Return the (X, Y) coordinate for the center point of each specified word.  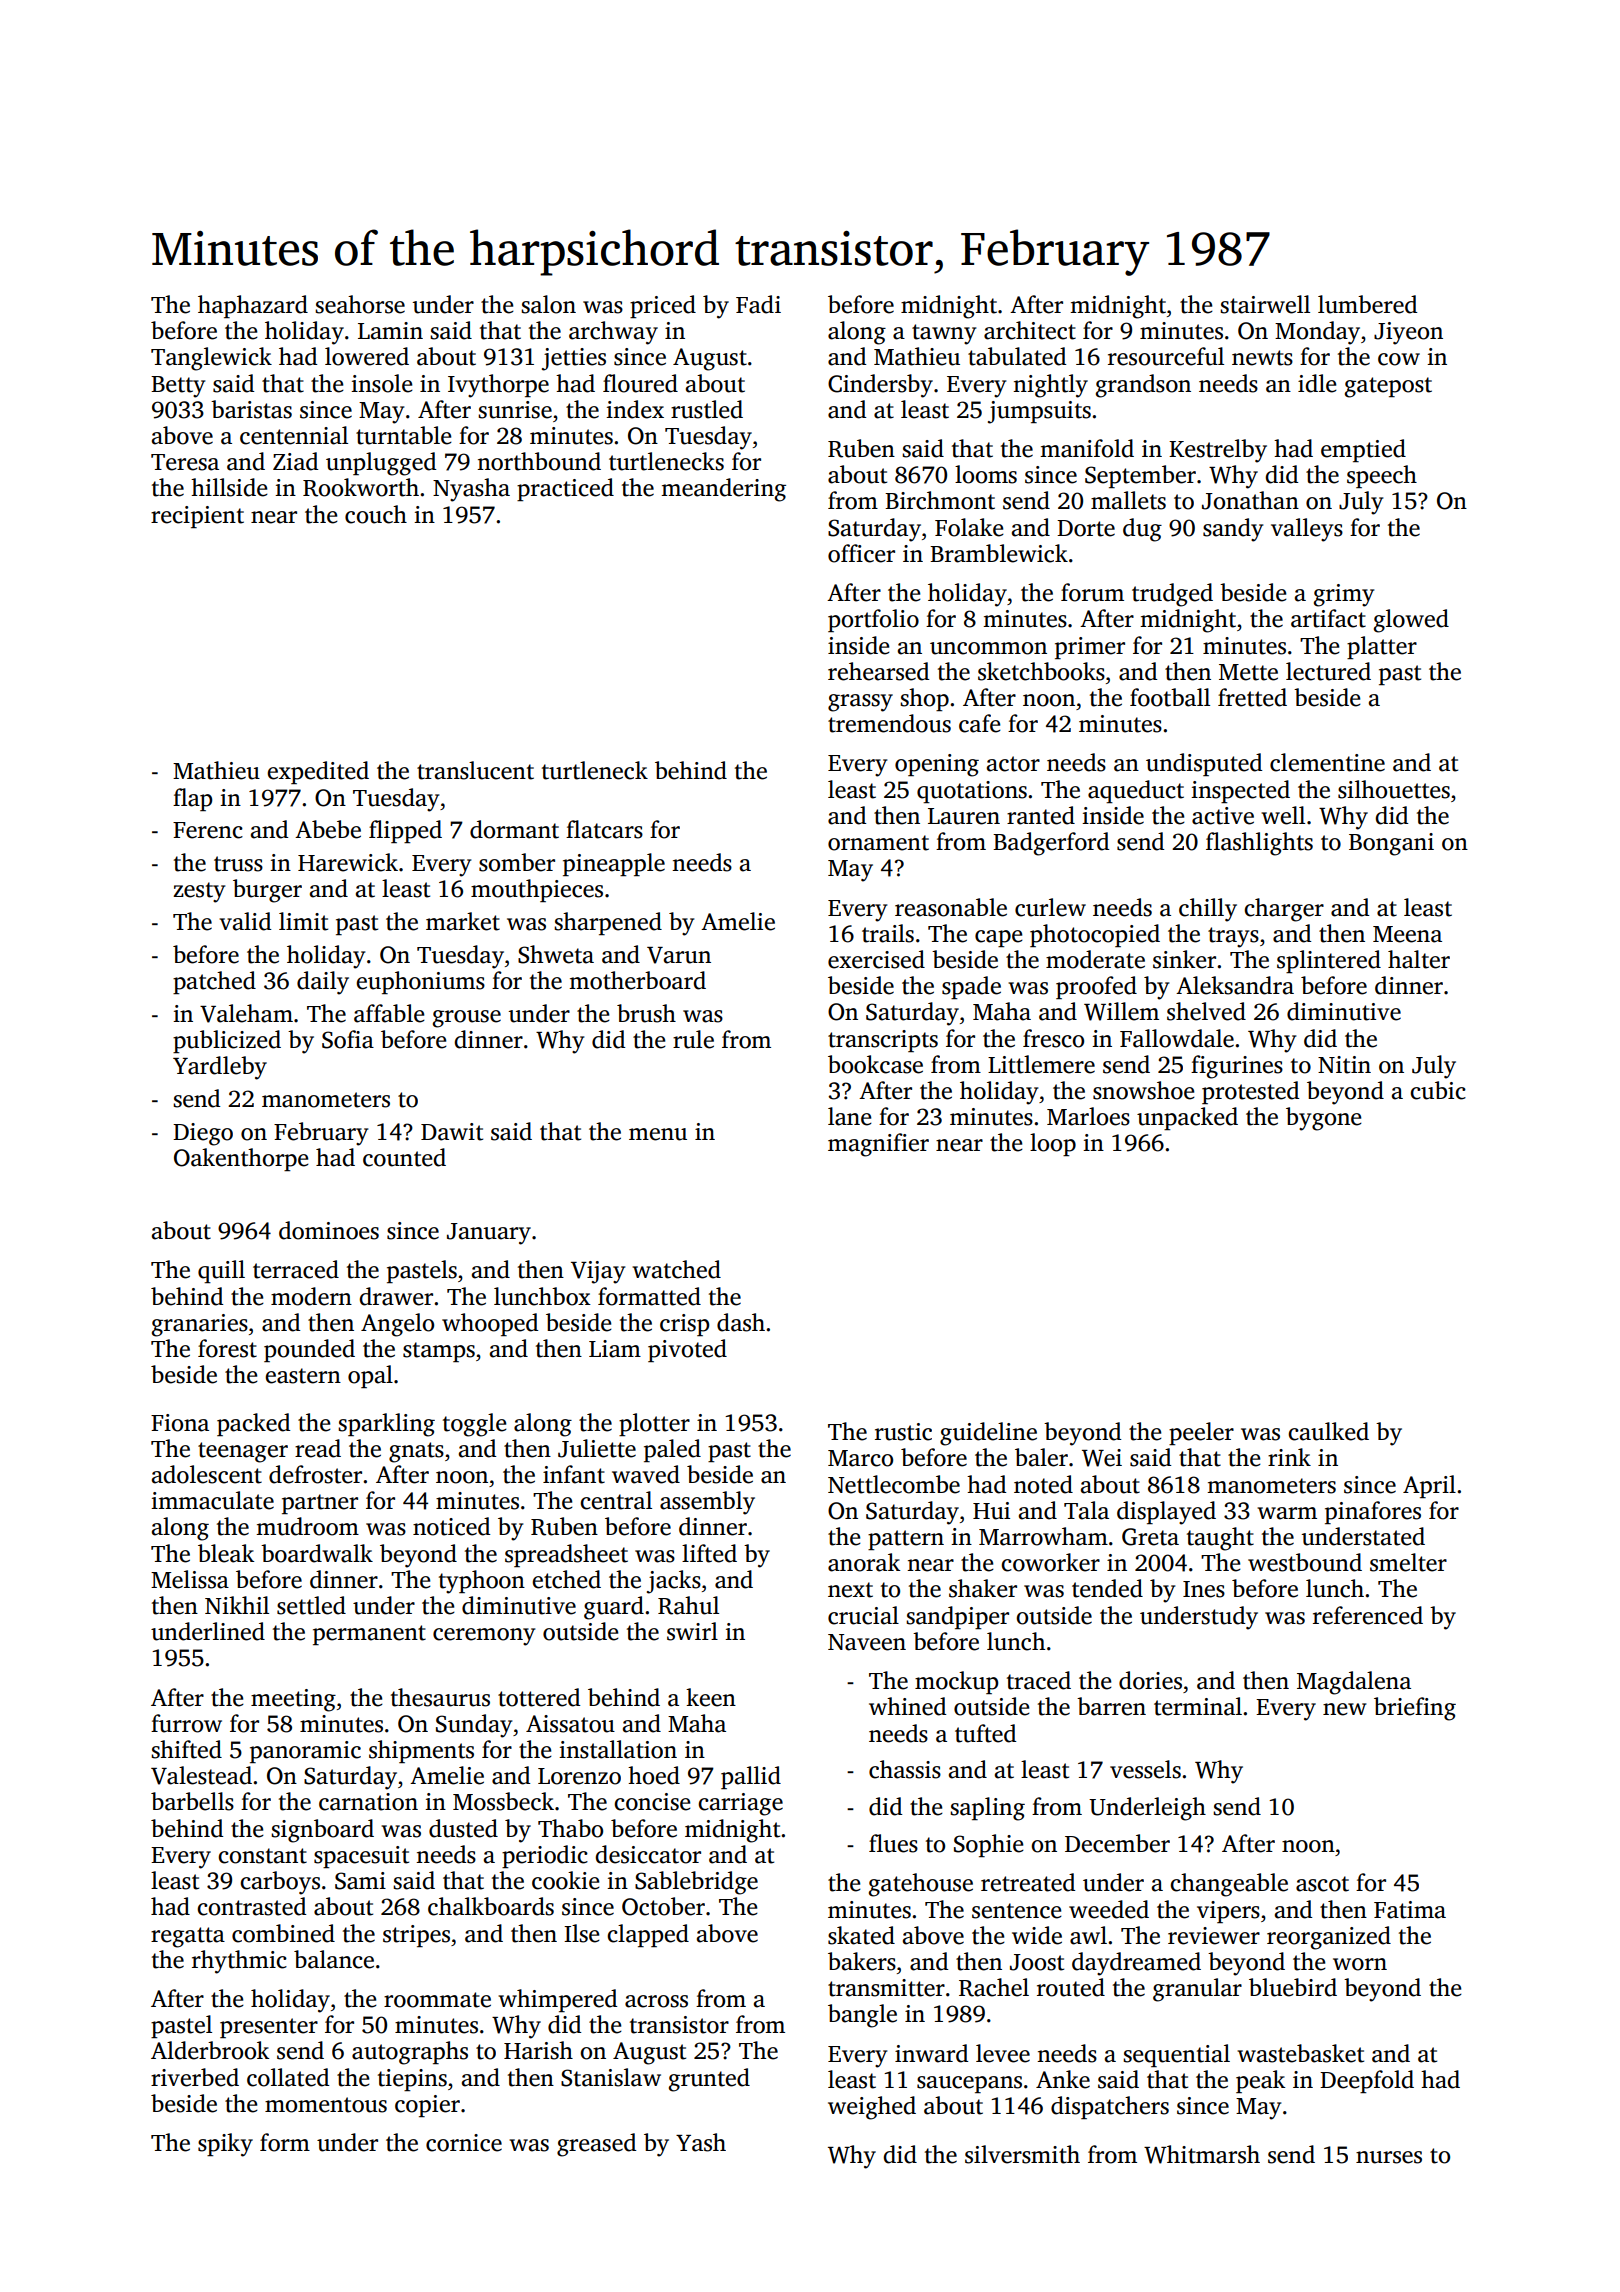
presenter (269, 2028)
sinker (1184, 959)
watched (676, 1269)
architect (1030, 330)
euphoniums (420, 982)
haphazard (253, 306)
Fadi (758, 304)
